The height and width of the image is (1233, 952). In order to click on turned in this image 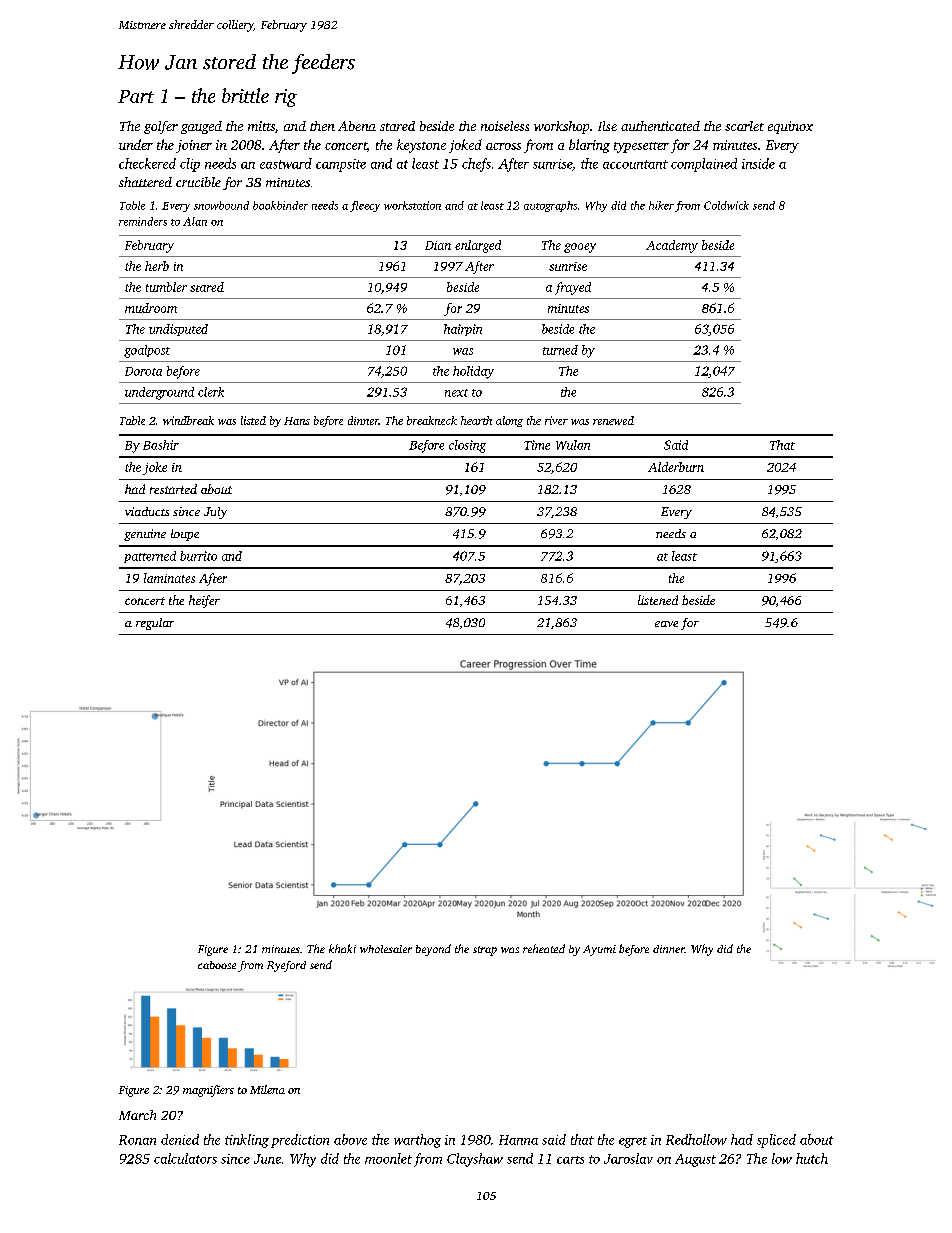, I will do `click(560, 350)`.
